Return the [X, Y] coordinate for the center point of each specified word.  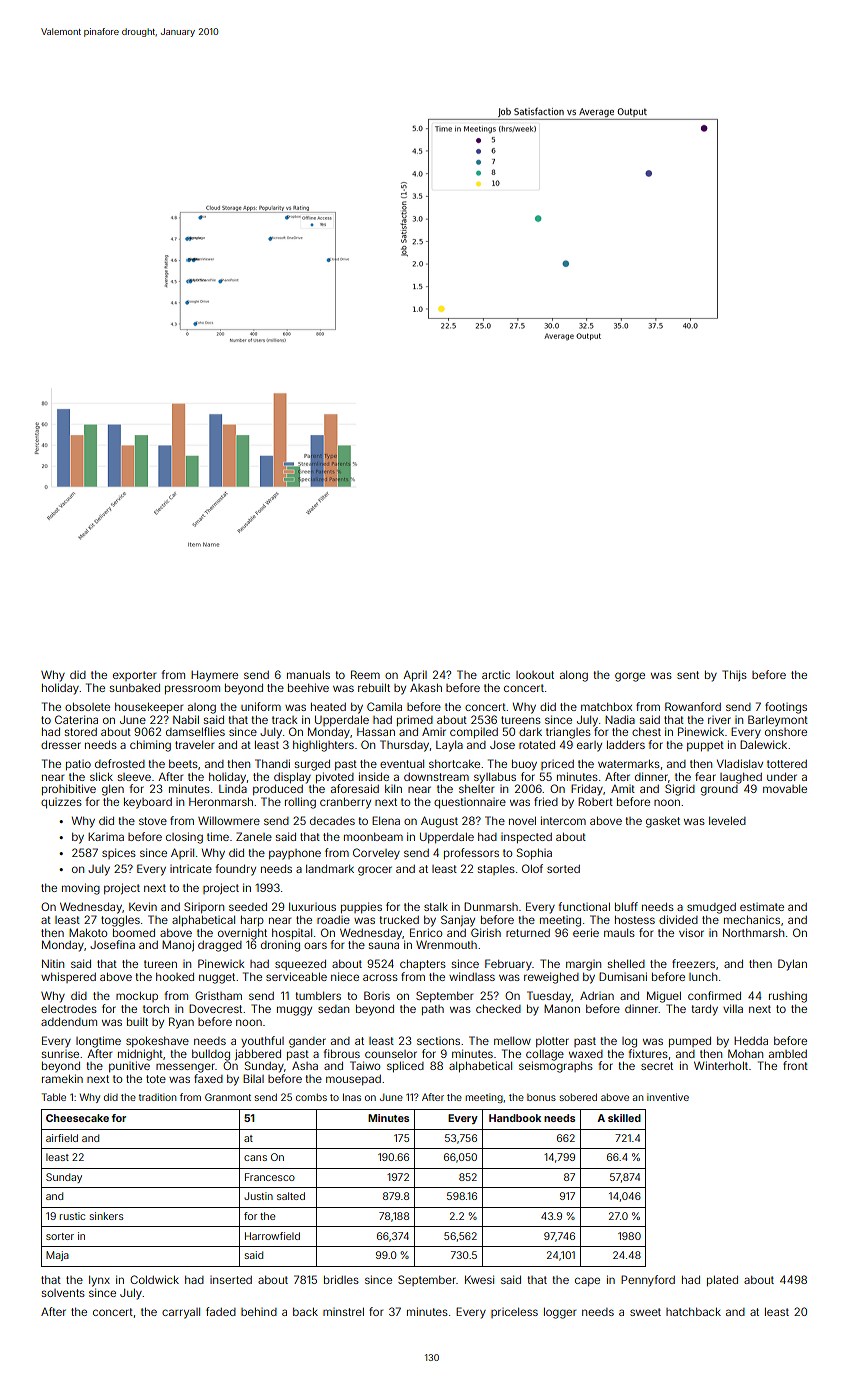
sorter [60, 1236]
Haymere [214, 676]
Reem [365, 674]
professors [471, 853]
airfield [62, 1138]
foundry [235, 870]
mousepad [353, 1080]
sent [688, 675]
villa [733, 1008]
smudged [711, 908]
